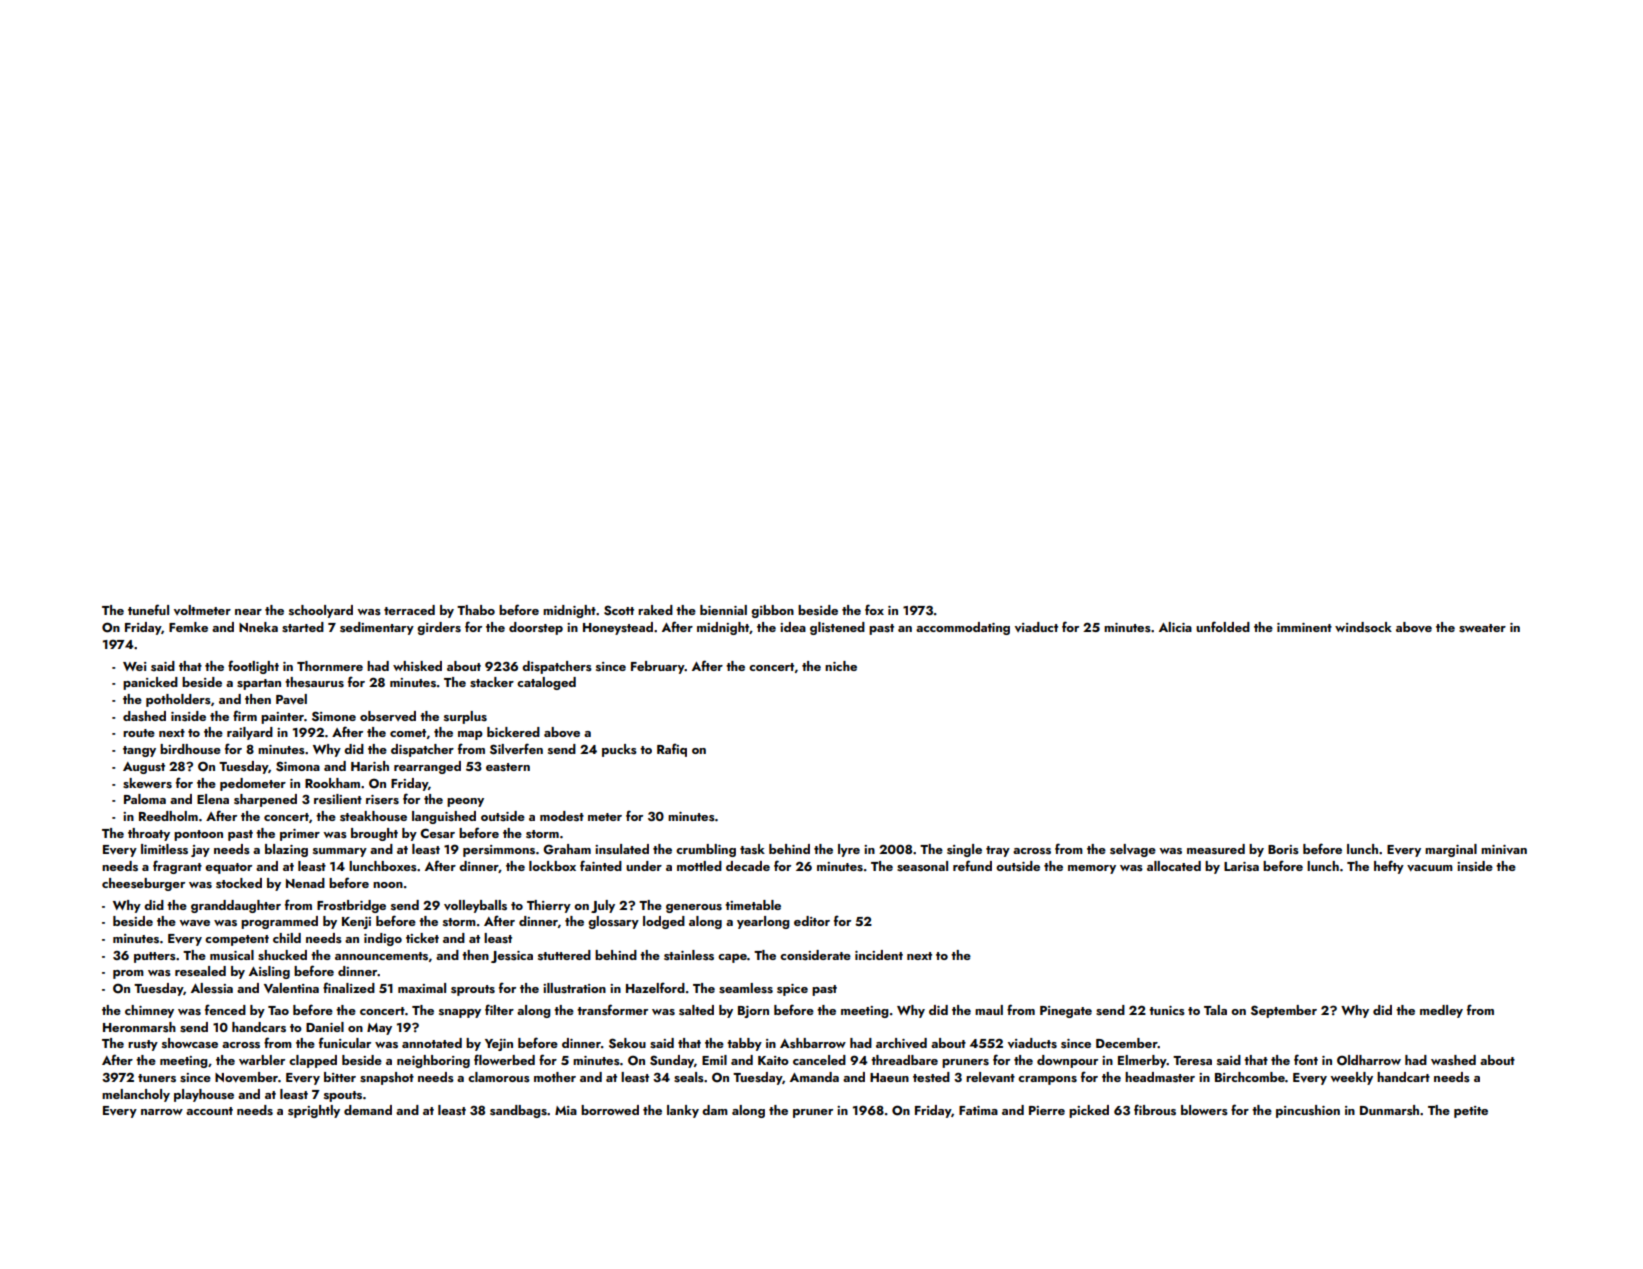  What do you see at coordinates (752, 849) in the screenshot?
I see `task` at bounding box center [752, 849].
